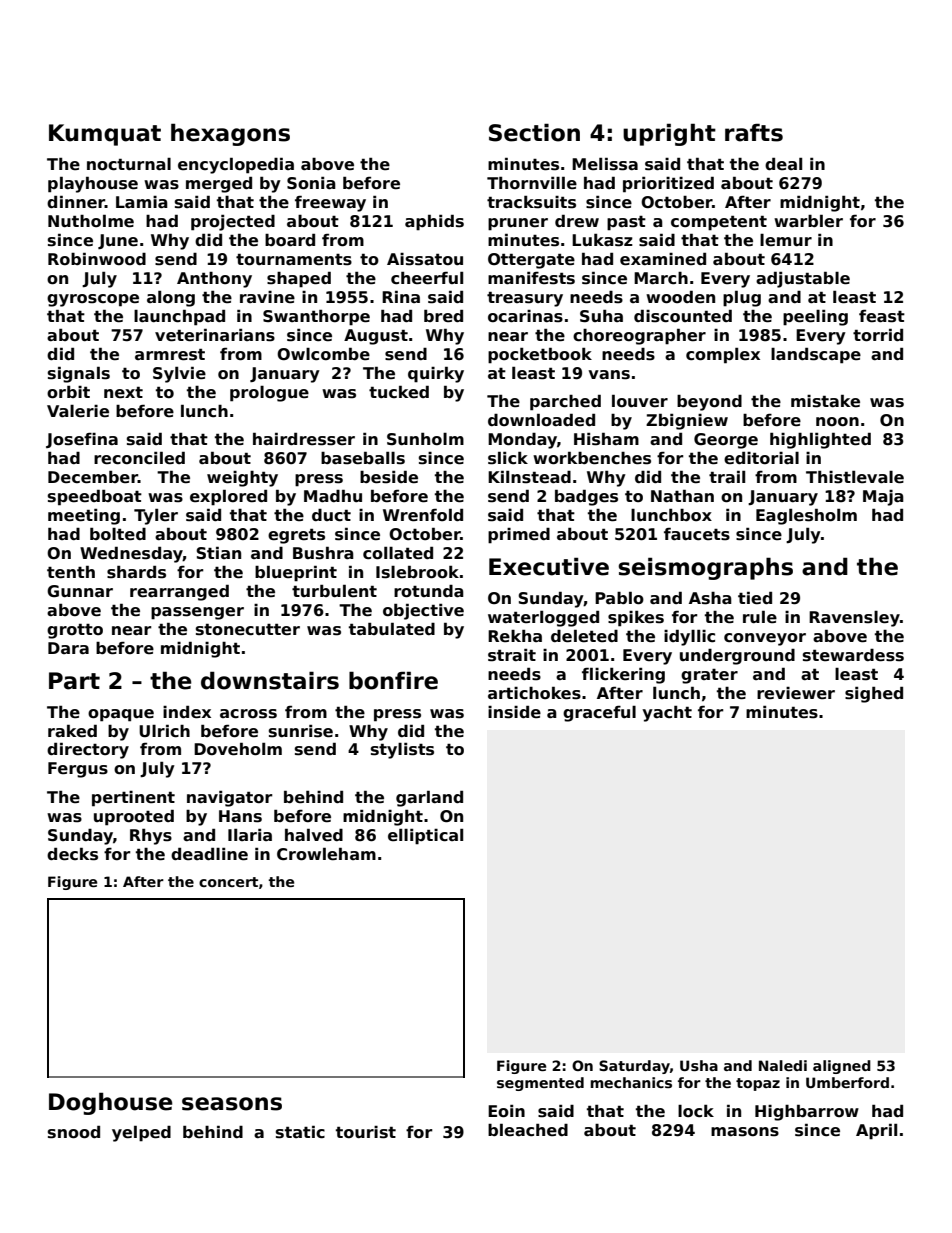 This document has width=952, height=1233. Describe the element at coordinates (105, 135) in the document. I see `Kumquat` at that location.
